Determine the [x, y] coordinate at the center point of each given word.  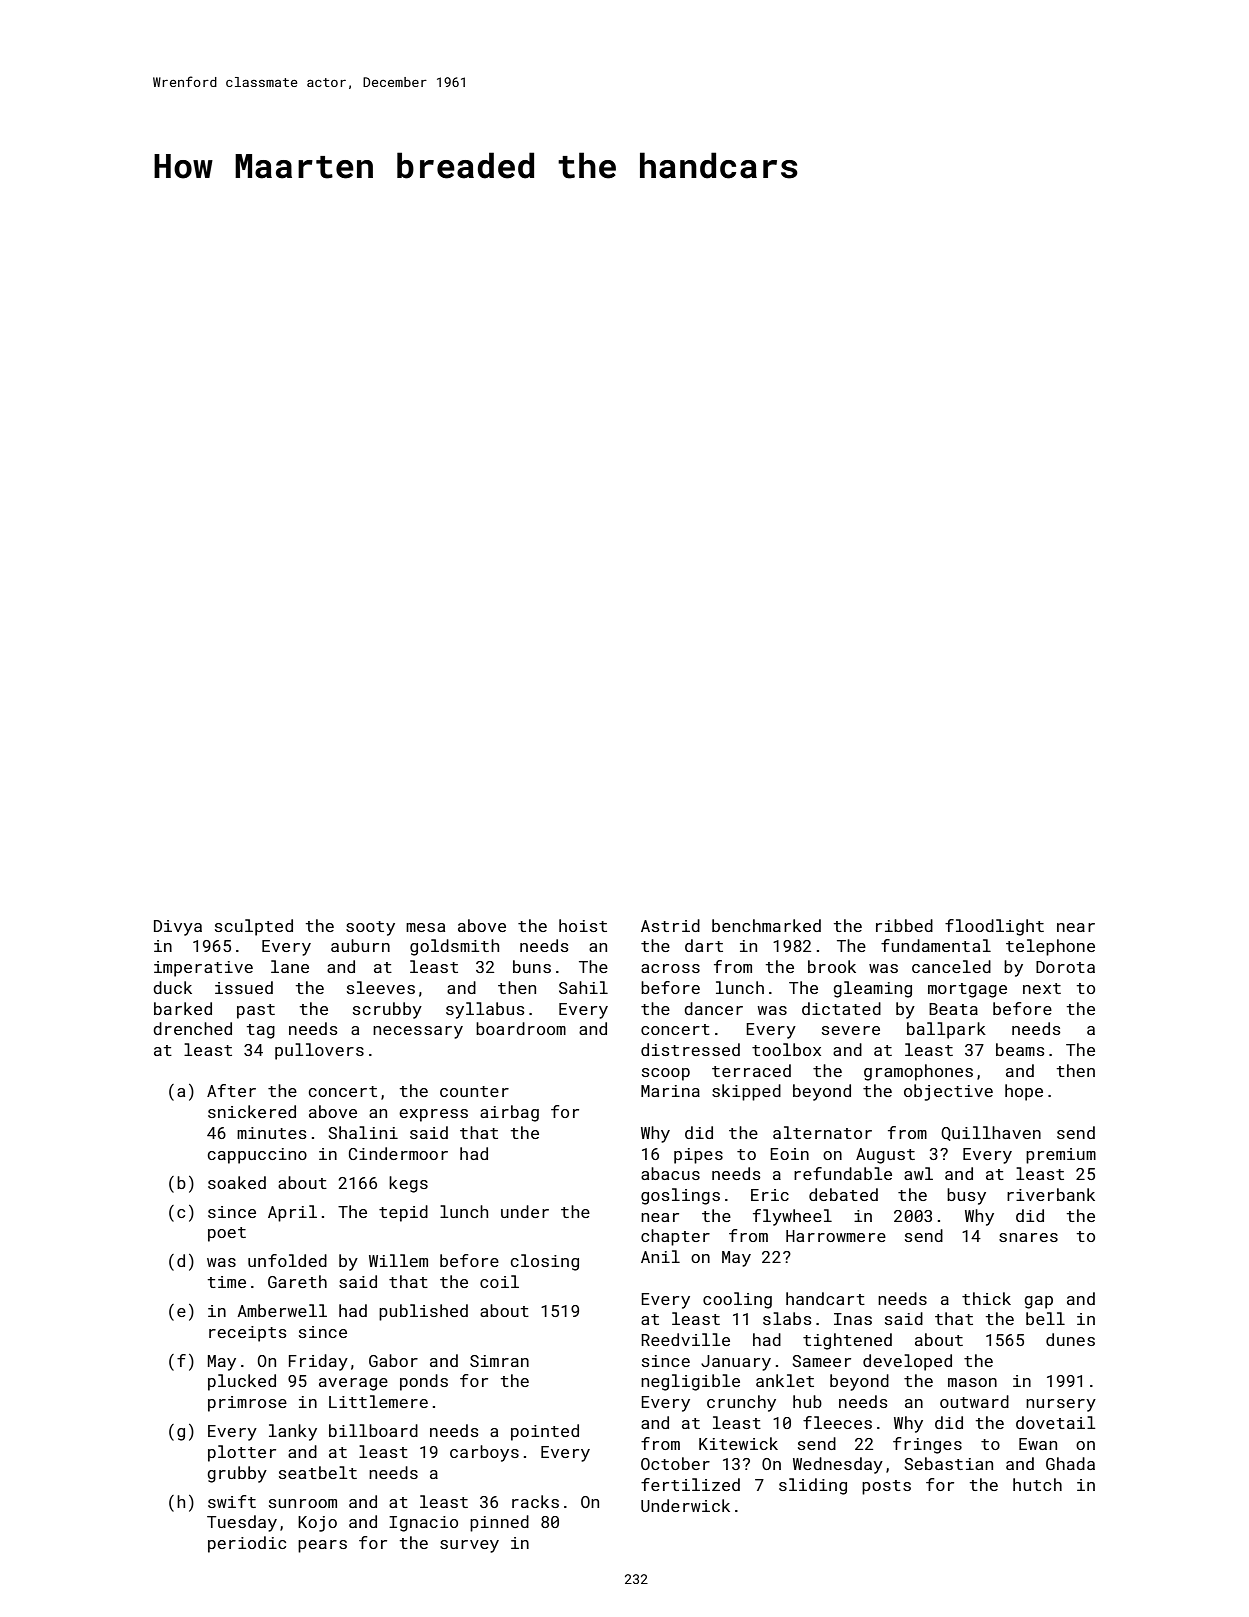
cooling [737, 1300]
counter [474, 1091]
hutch [1037, 1484]
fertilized [690, 1484]
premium [1061, 1156]
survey [469, 1546]
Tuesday [242, 1523]
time [227, 1282]
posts [886, 1487]
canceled [951, 966]
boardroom [521, 1028]
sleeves [381, 987]
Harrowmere [836, 1236]
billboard [373, 1430]
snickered [252, 1111]
